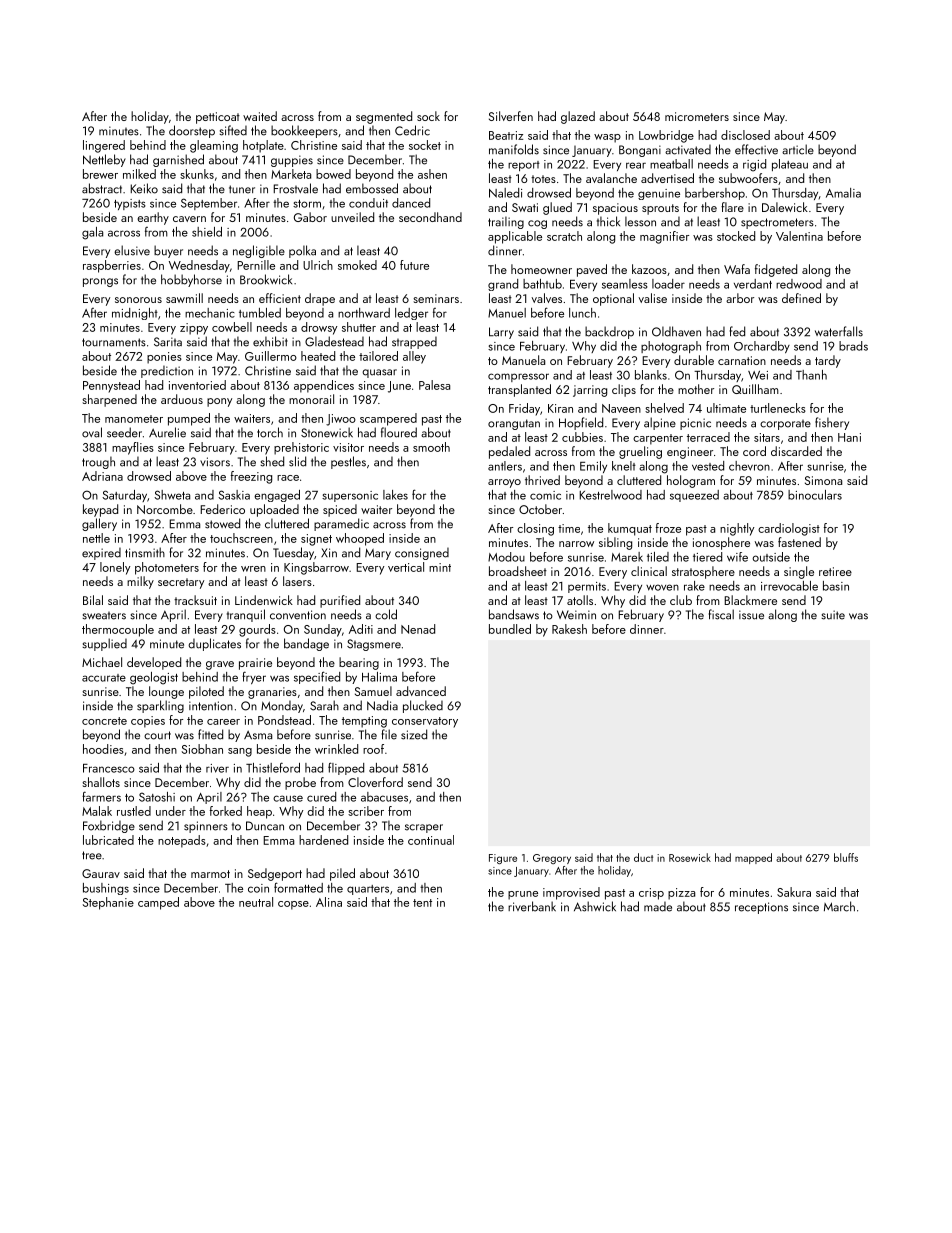 The width and height of the screenshot is (952, 1233). What do you see at coordinates (514, 424) in the screenshot?
I see `orangutan` at bounding box center [514, 424].
